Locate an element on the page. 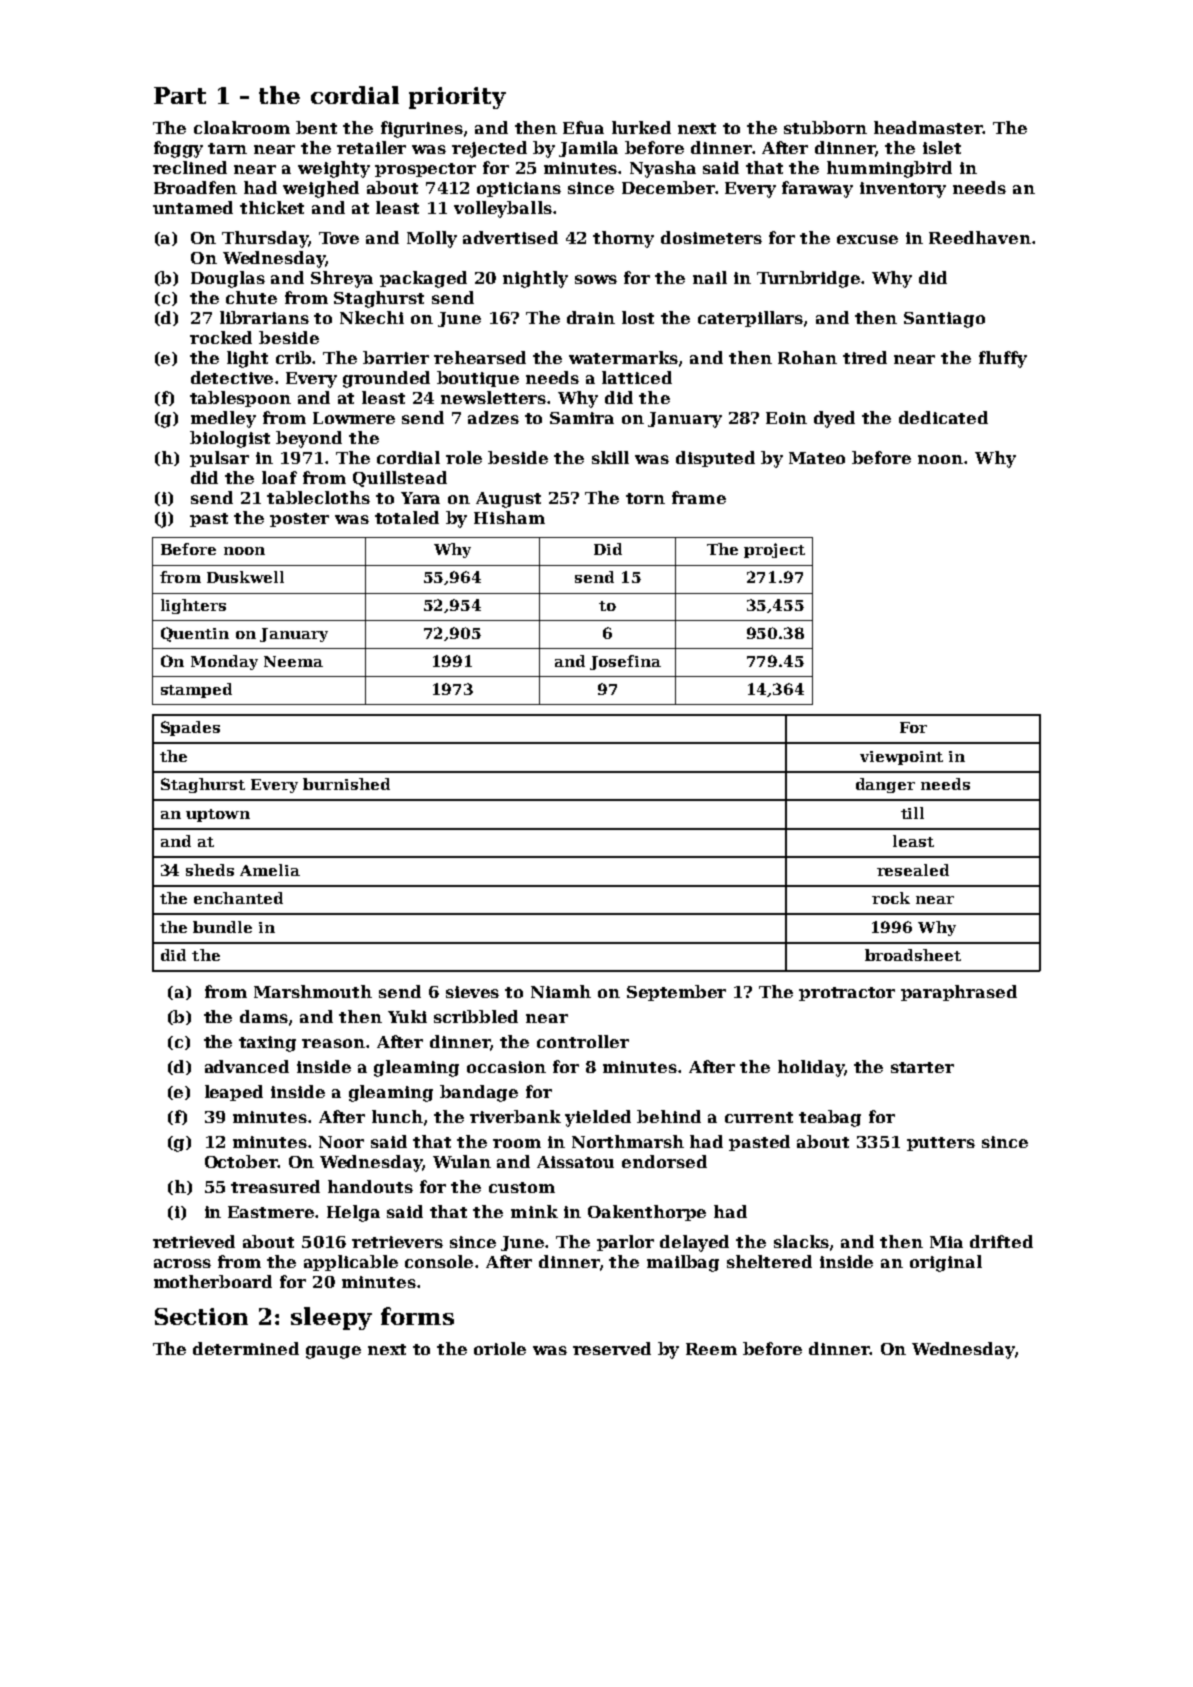  Hisham is located at coordinates (509, 517).
